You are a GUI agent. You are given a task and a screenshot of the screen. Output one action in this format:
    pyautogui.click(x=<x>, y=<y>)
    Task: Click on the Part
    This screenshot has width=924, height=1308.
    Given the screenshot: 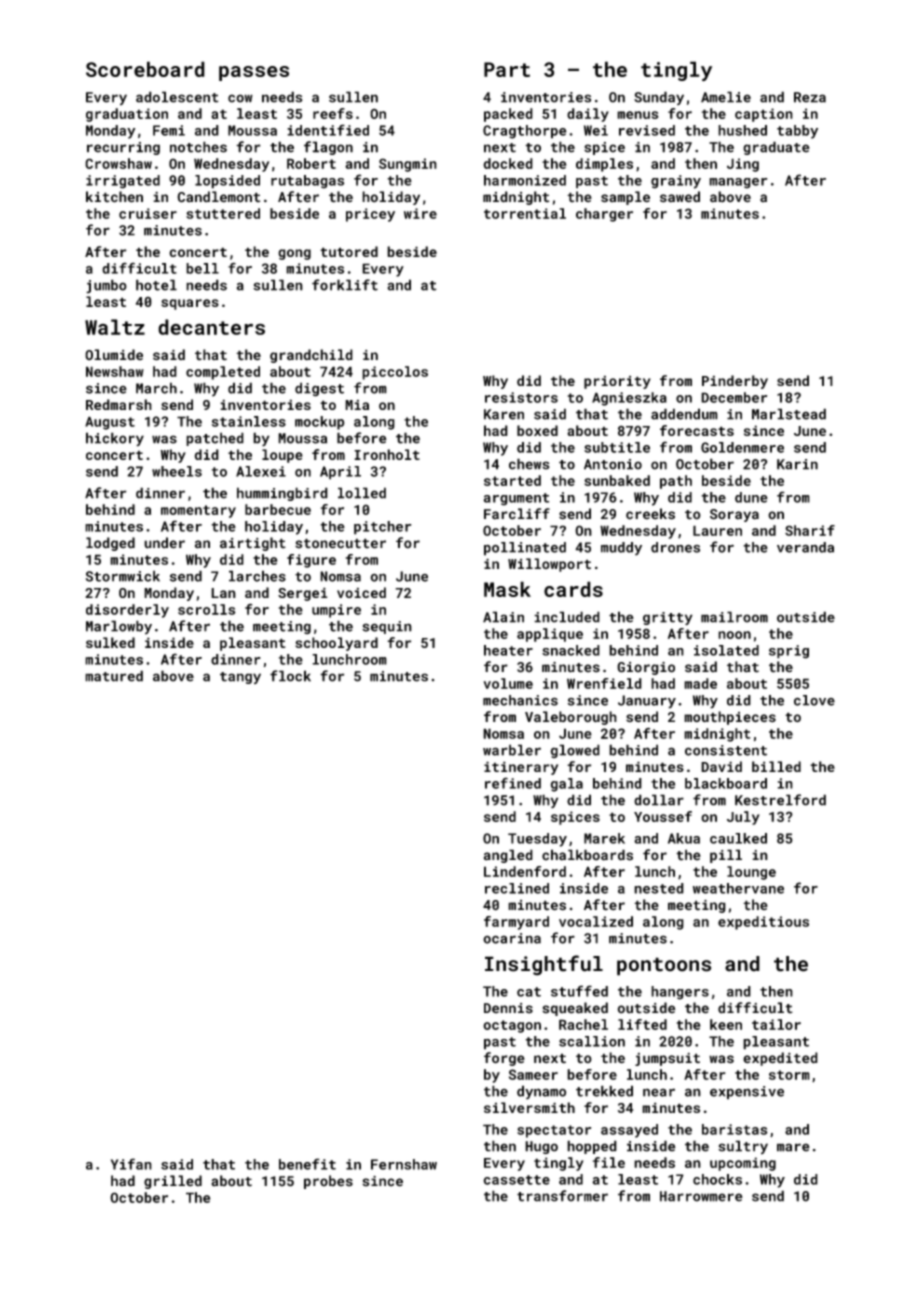 What is the action you would take?
    pyautogui.click(x=507, y=69)
